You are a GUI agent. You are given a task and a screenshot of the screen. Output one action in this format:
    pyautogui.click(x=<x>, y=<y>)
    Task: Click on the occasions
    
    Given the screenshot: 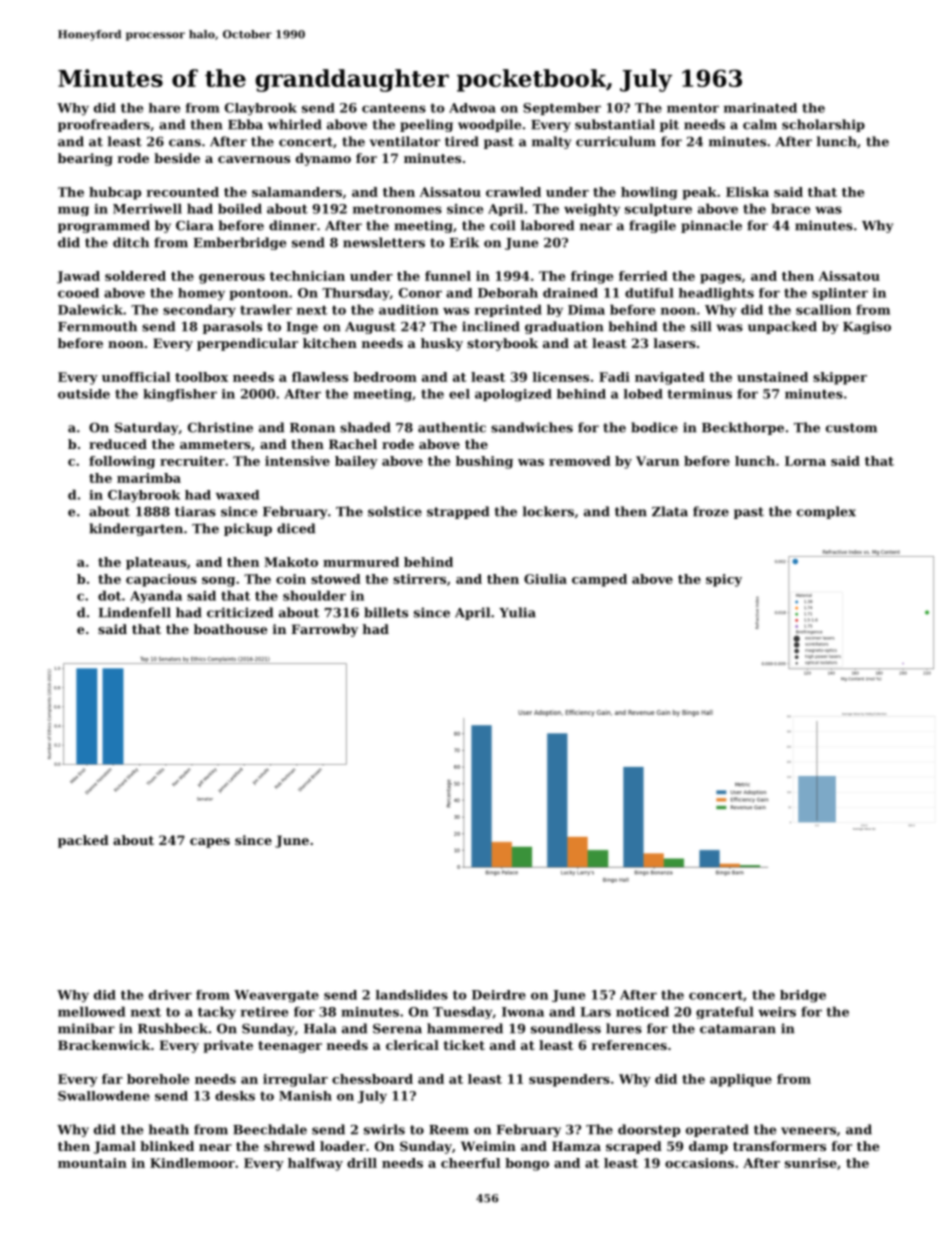 What is the action you would take?
    pyautogui.click(x=699, y=1163)
